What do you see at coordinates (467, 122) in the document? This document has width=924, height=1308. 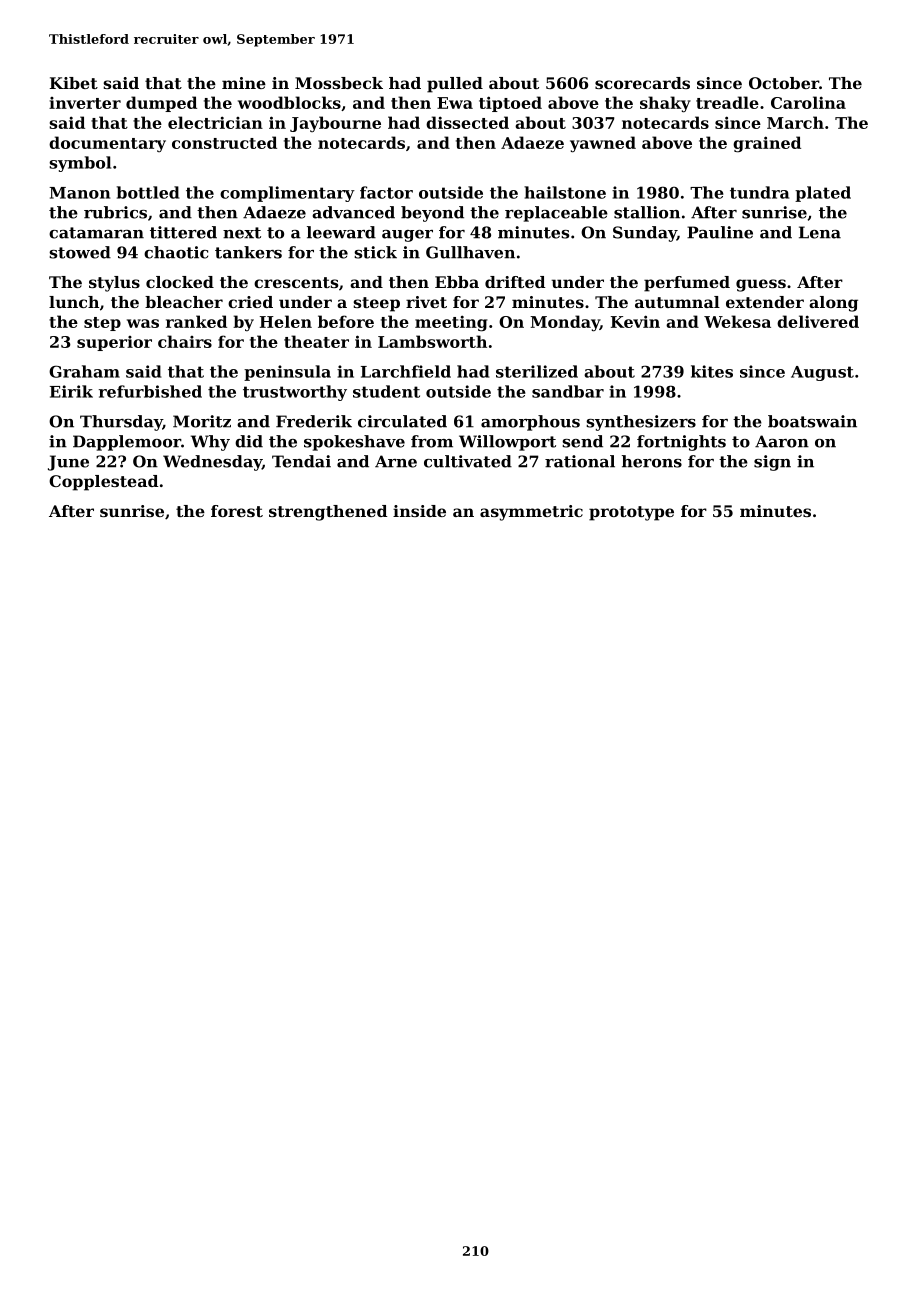 I see `dissected` at bounding box center [467, 122].
